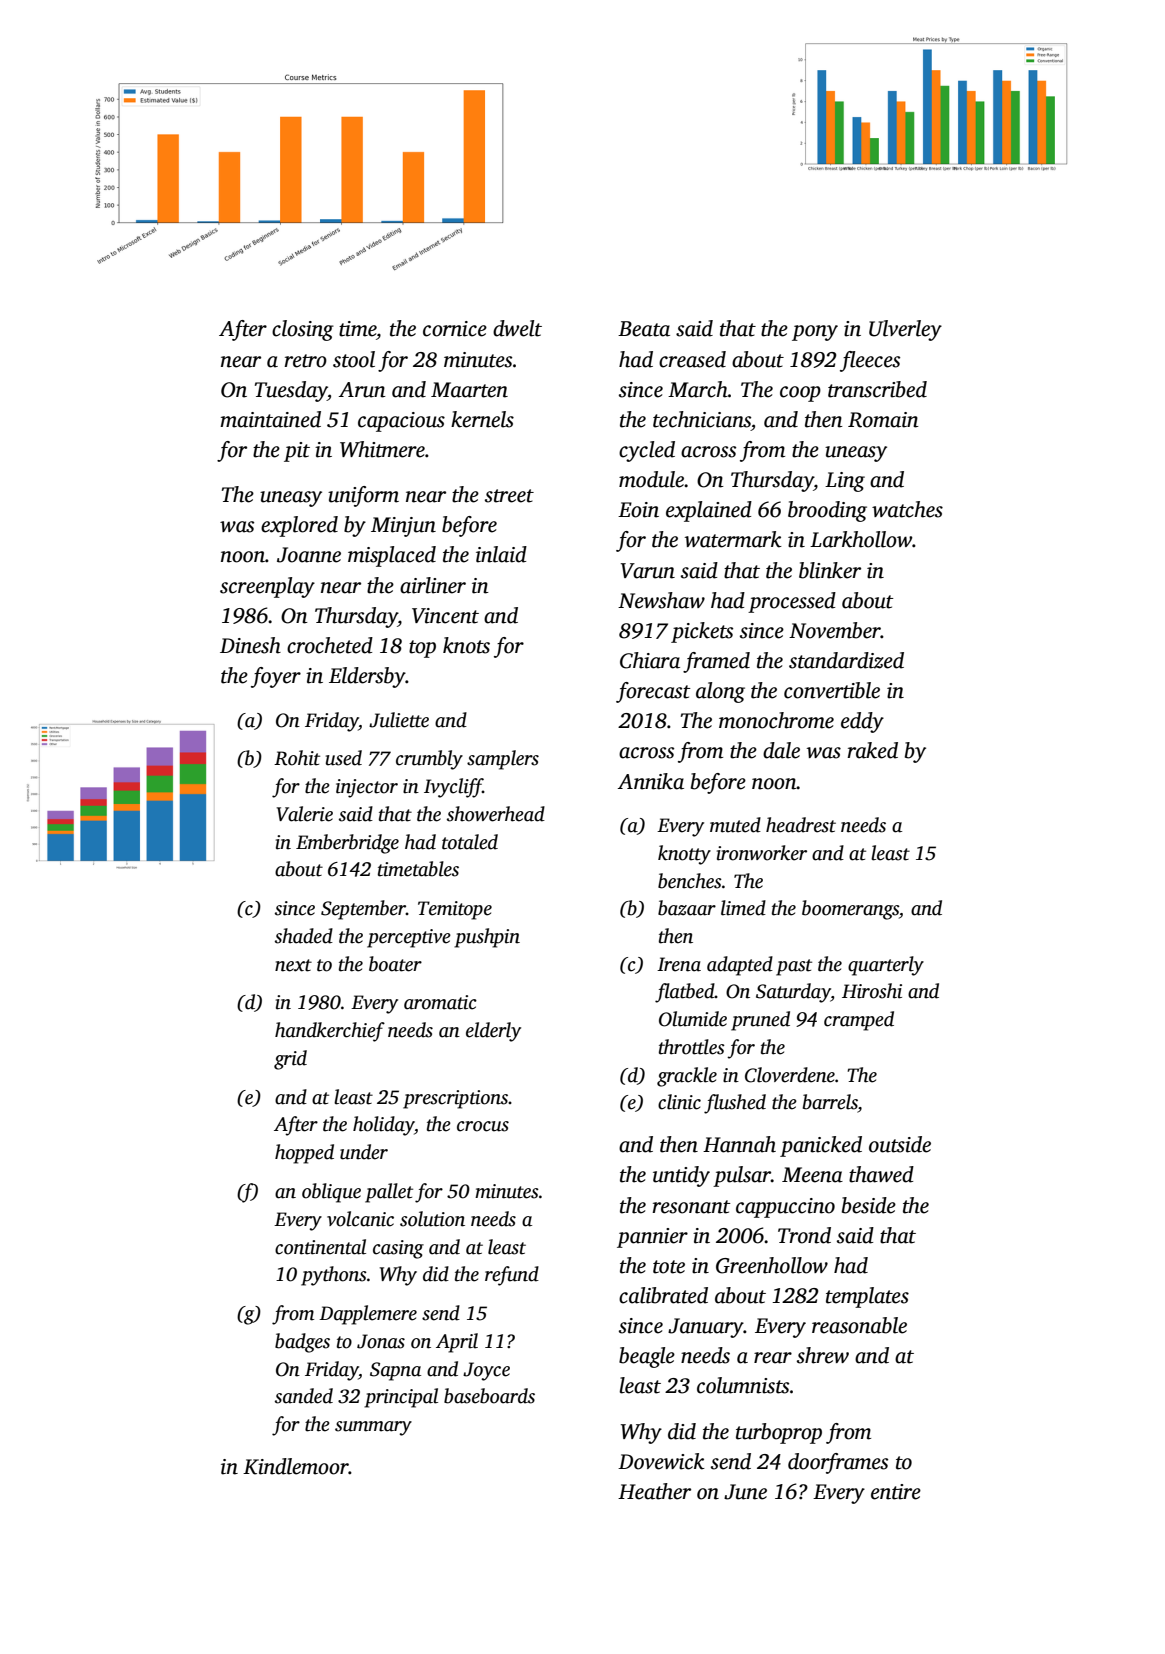 The image size is (1165, 1654). Describe the element at coordinates (330, 645) in the screenshot. I see `crocheted` at that location.
